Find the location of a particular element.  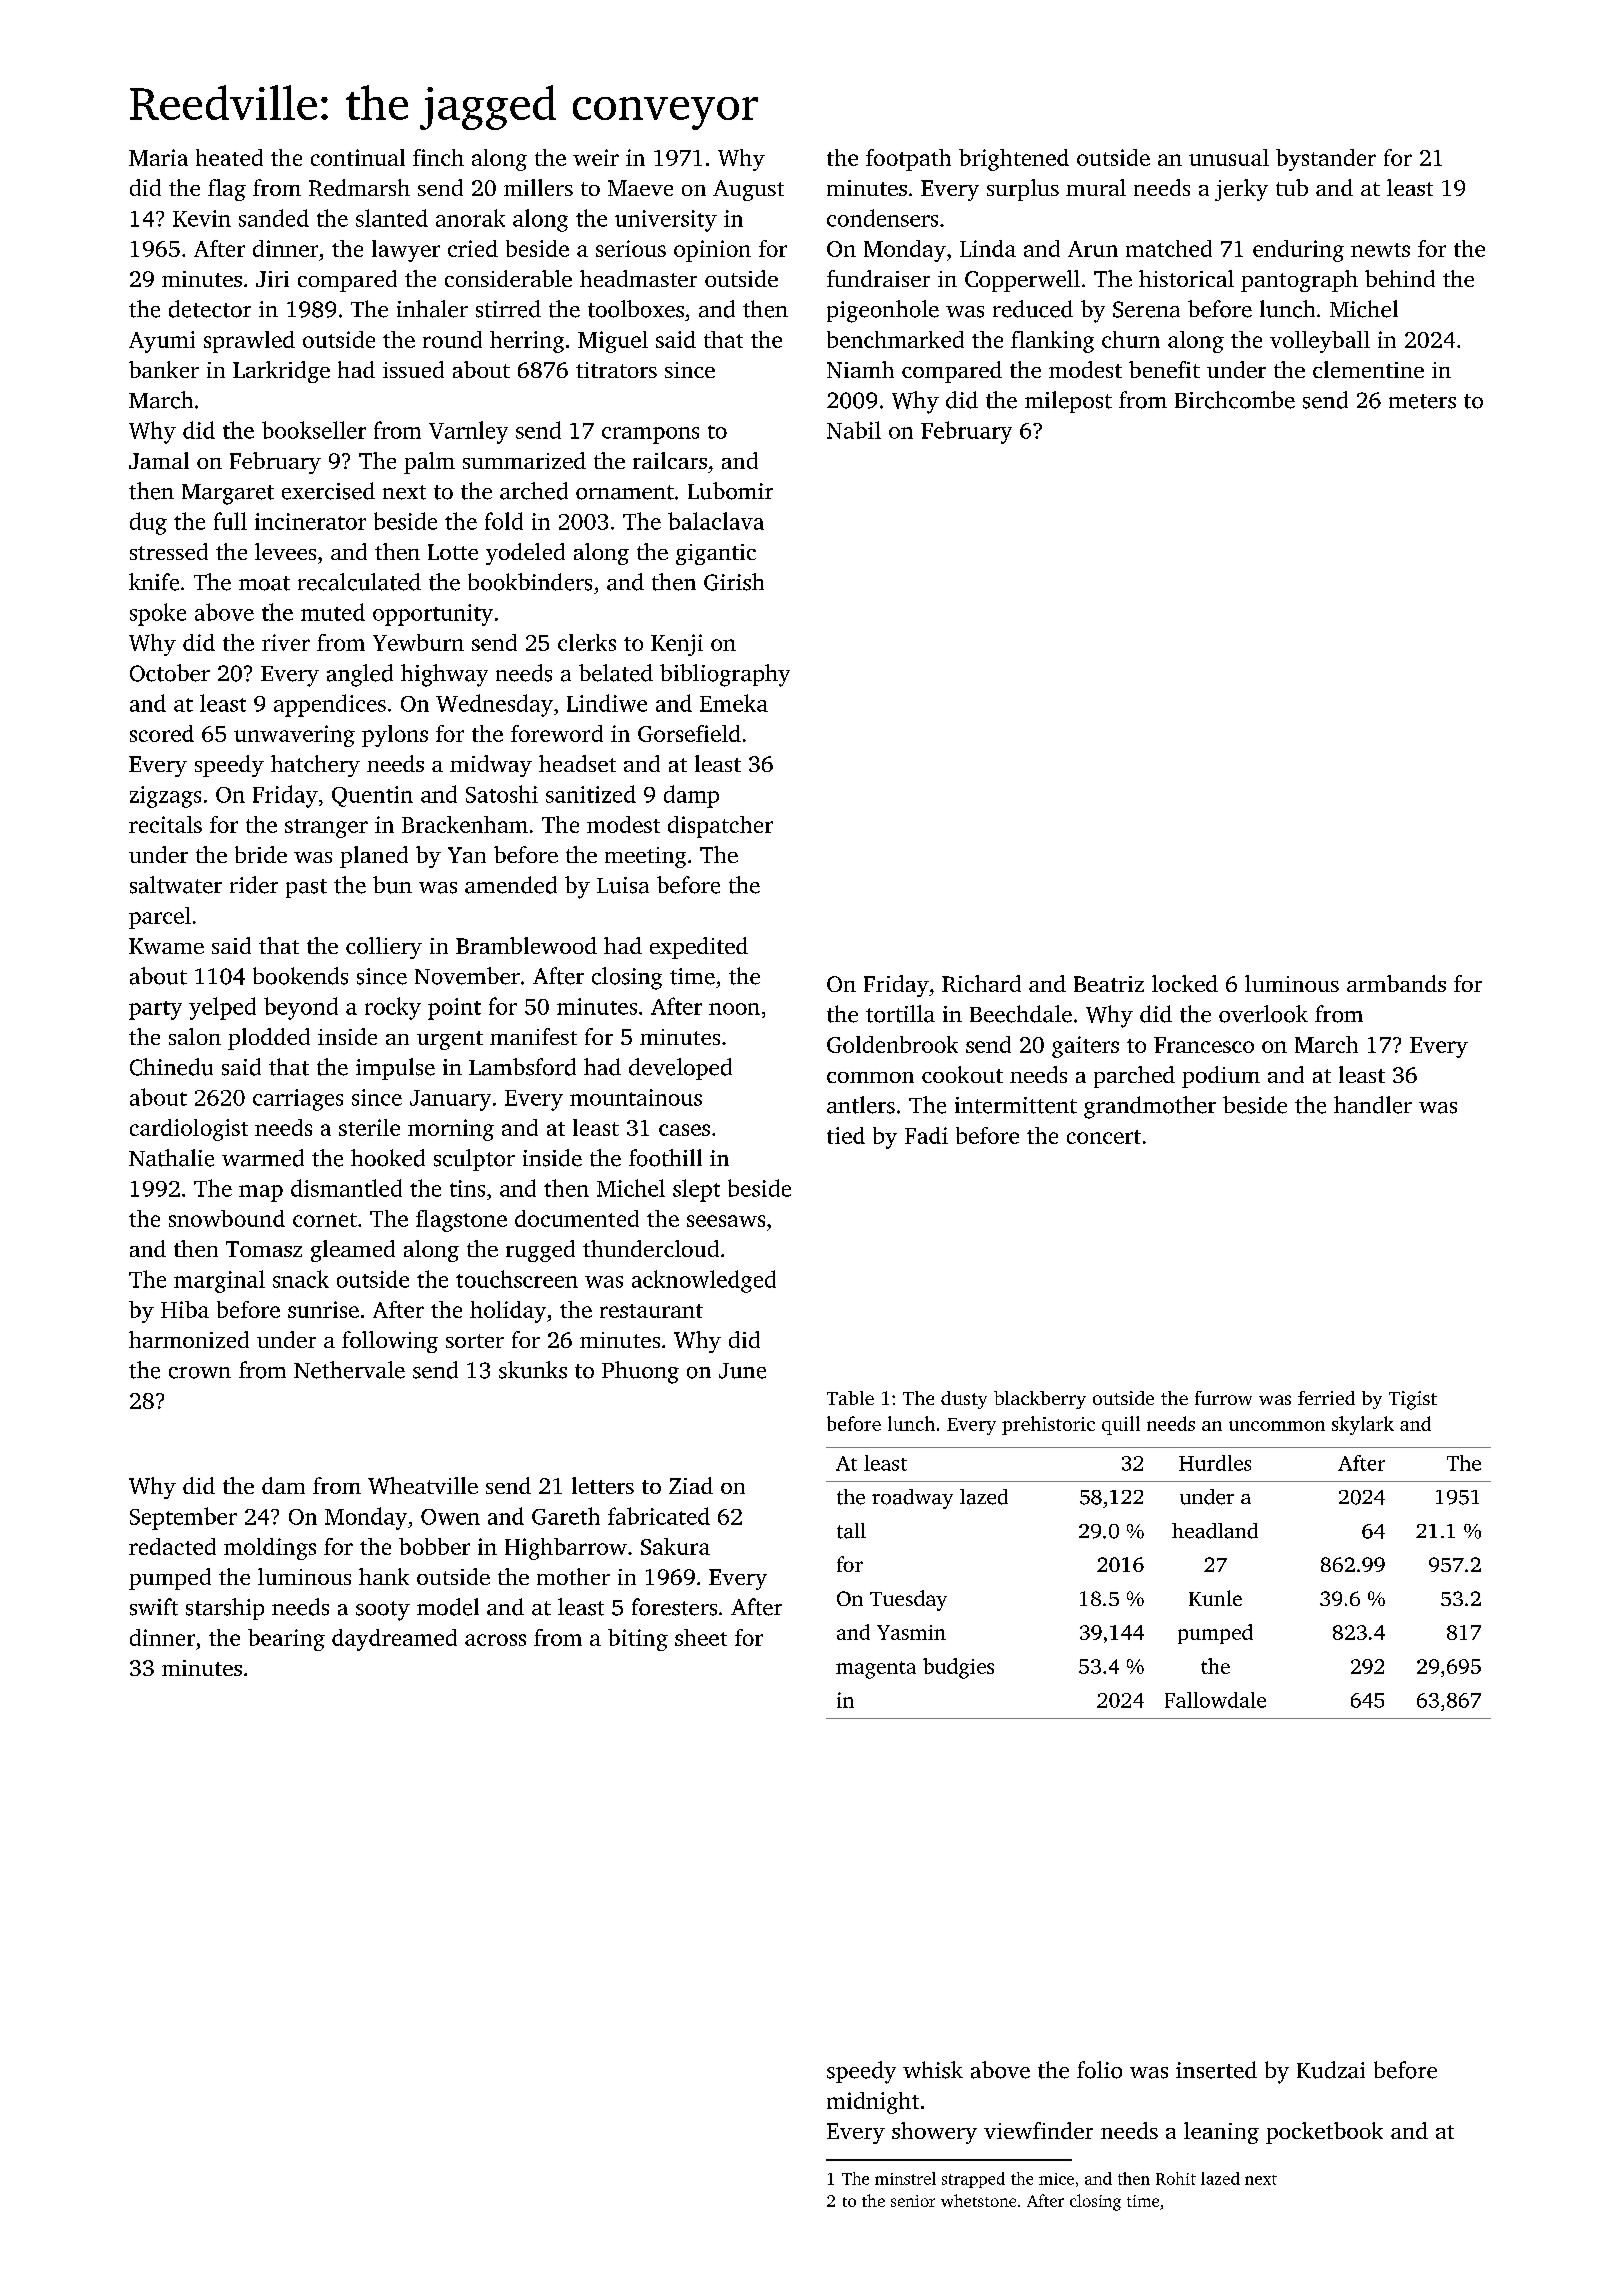

Miguel is located at coordinates (613, 342).
